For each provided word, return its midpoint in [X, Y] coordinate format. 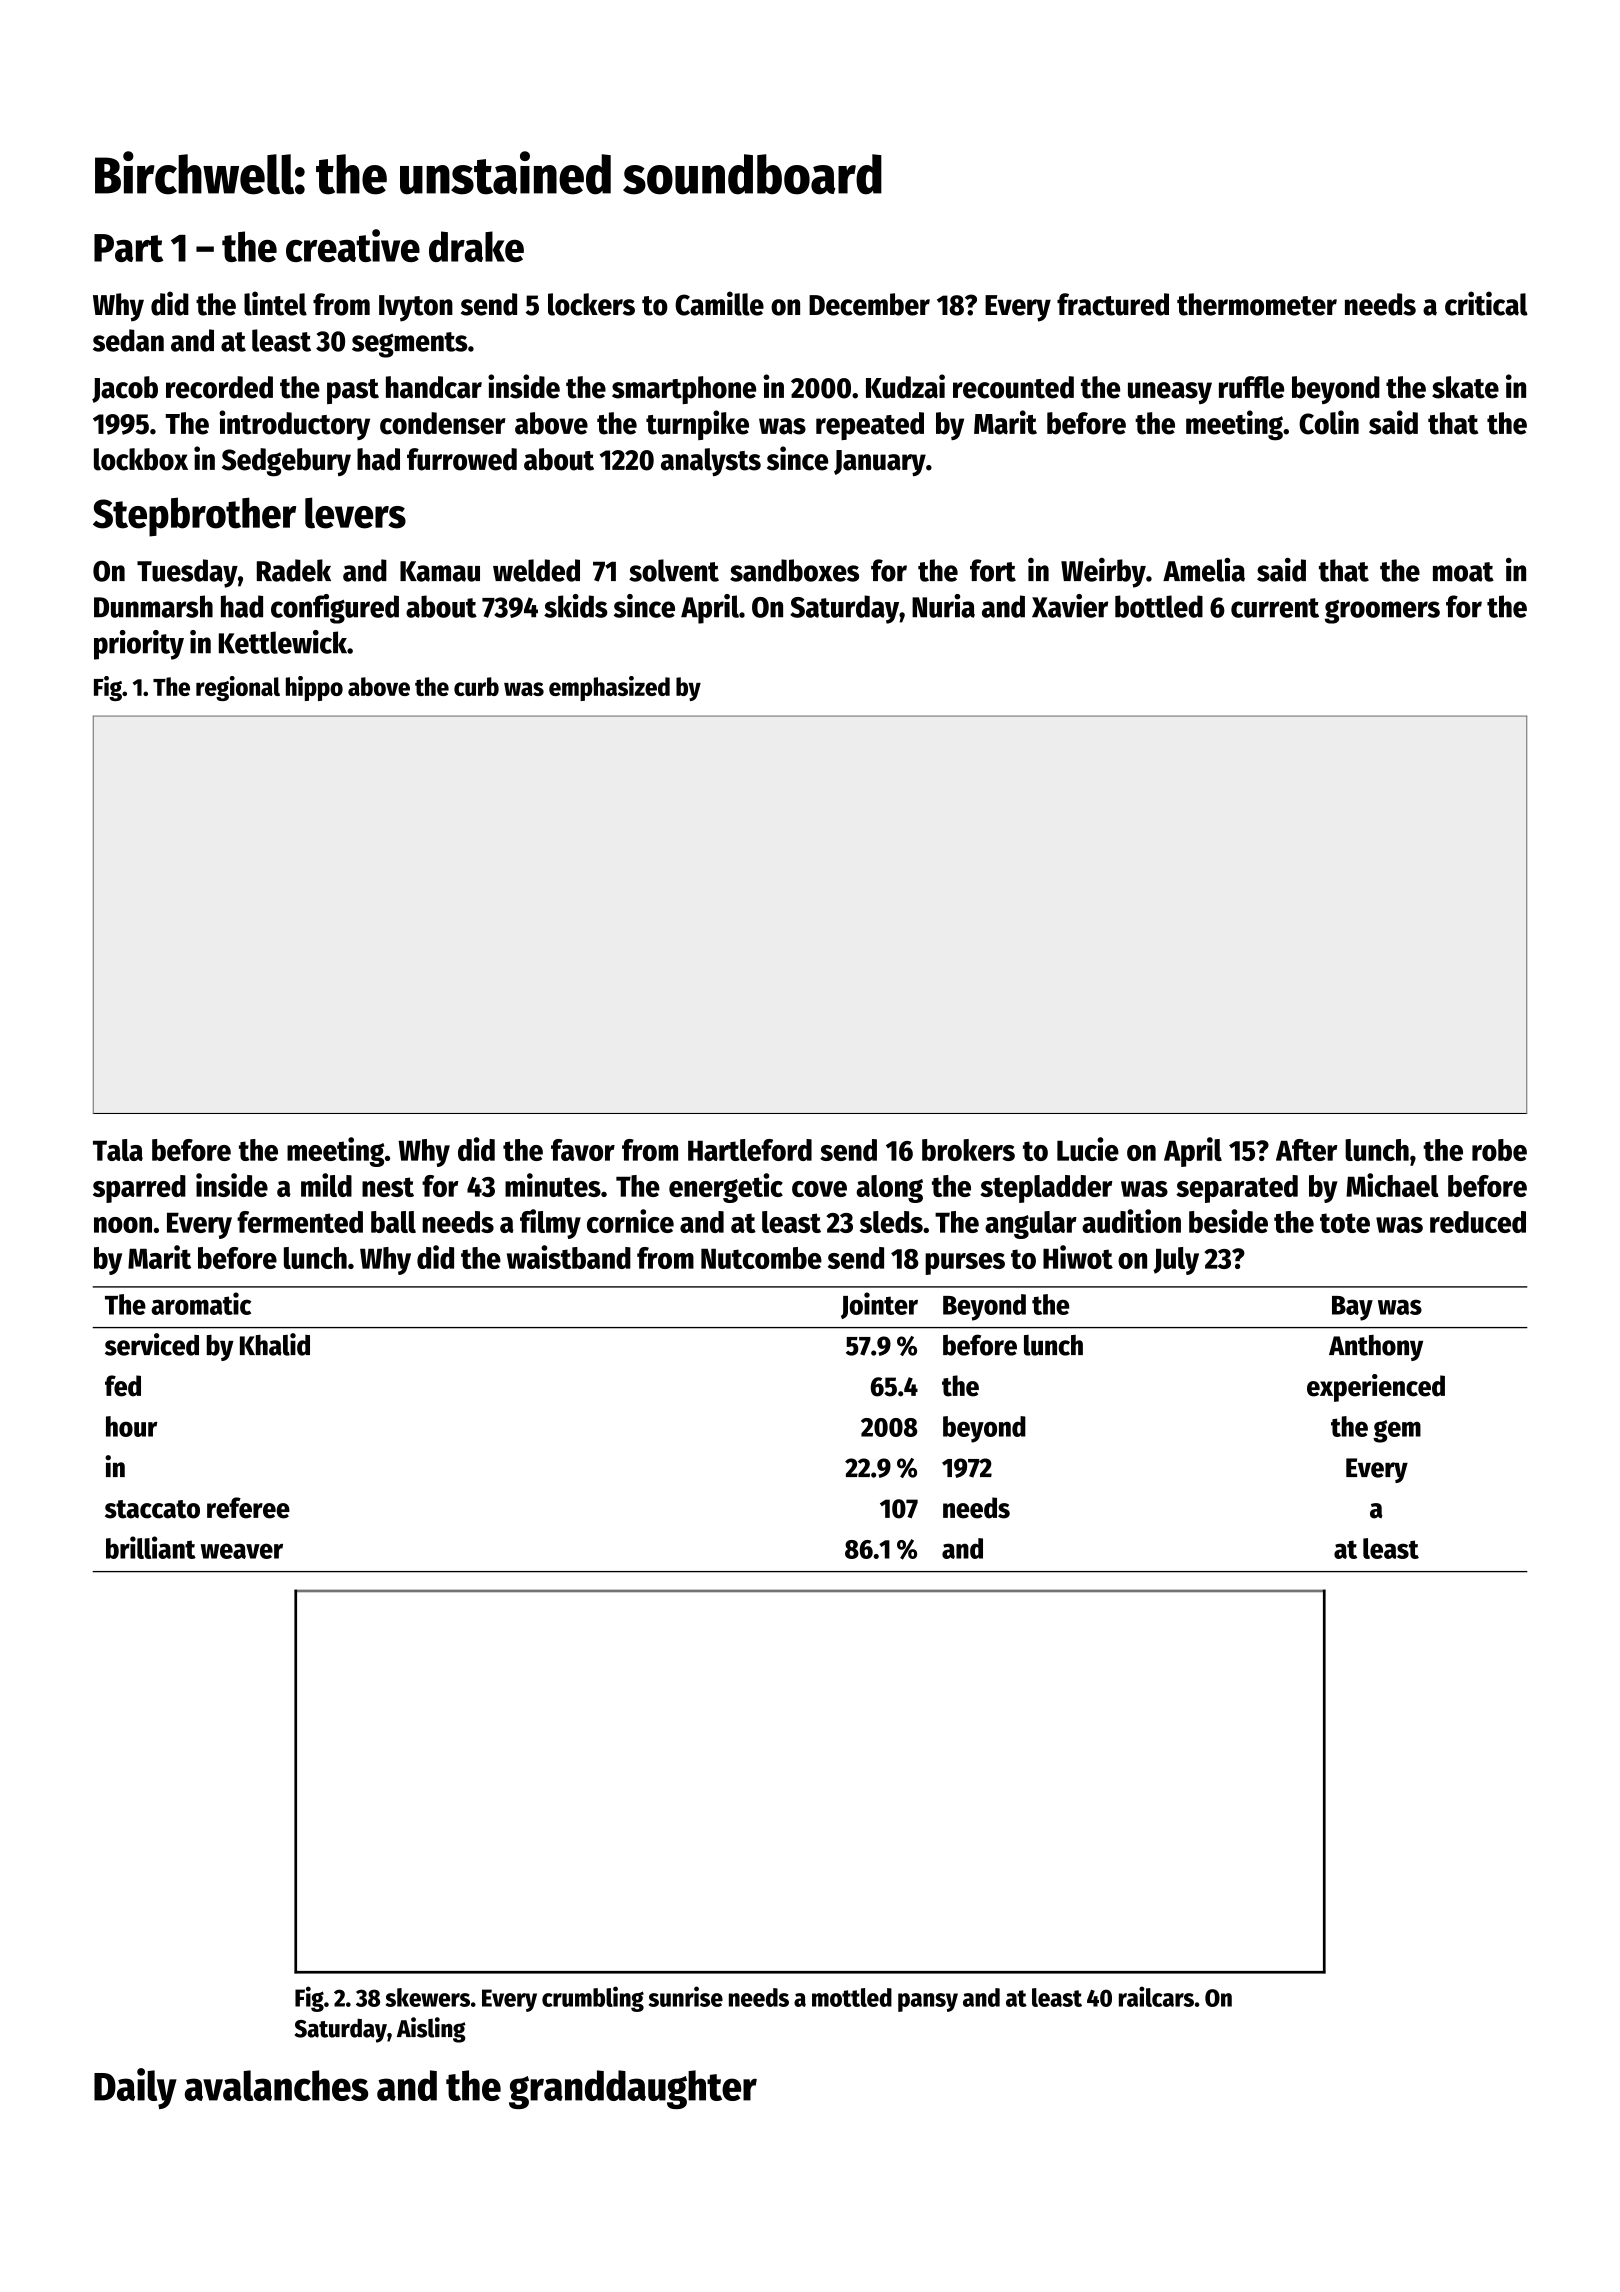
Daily [135, 2088]
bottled [1159, 606]
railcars [1156, 1996]
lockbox [141, 459]
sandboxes [794, 570]
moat [1463, 572]
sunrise [686, 1996]
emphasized [609, 688]
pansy [928, 2002]
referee [248, 1508]
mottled [852, 1997]
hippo [314, 688]
